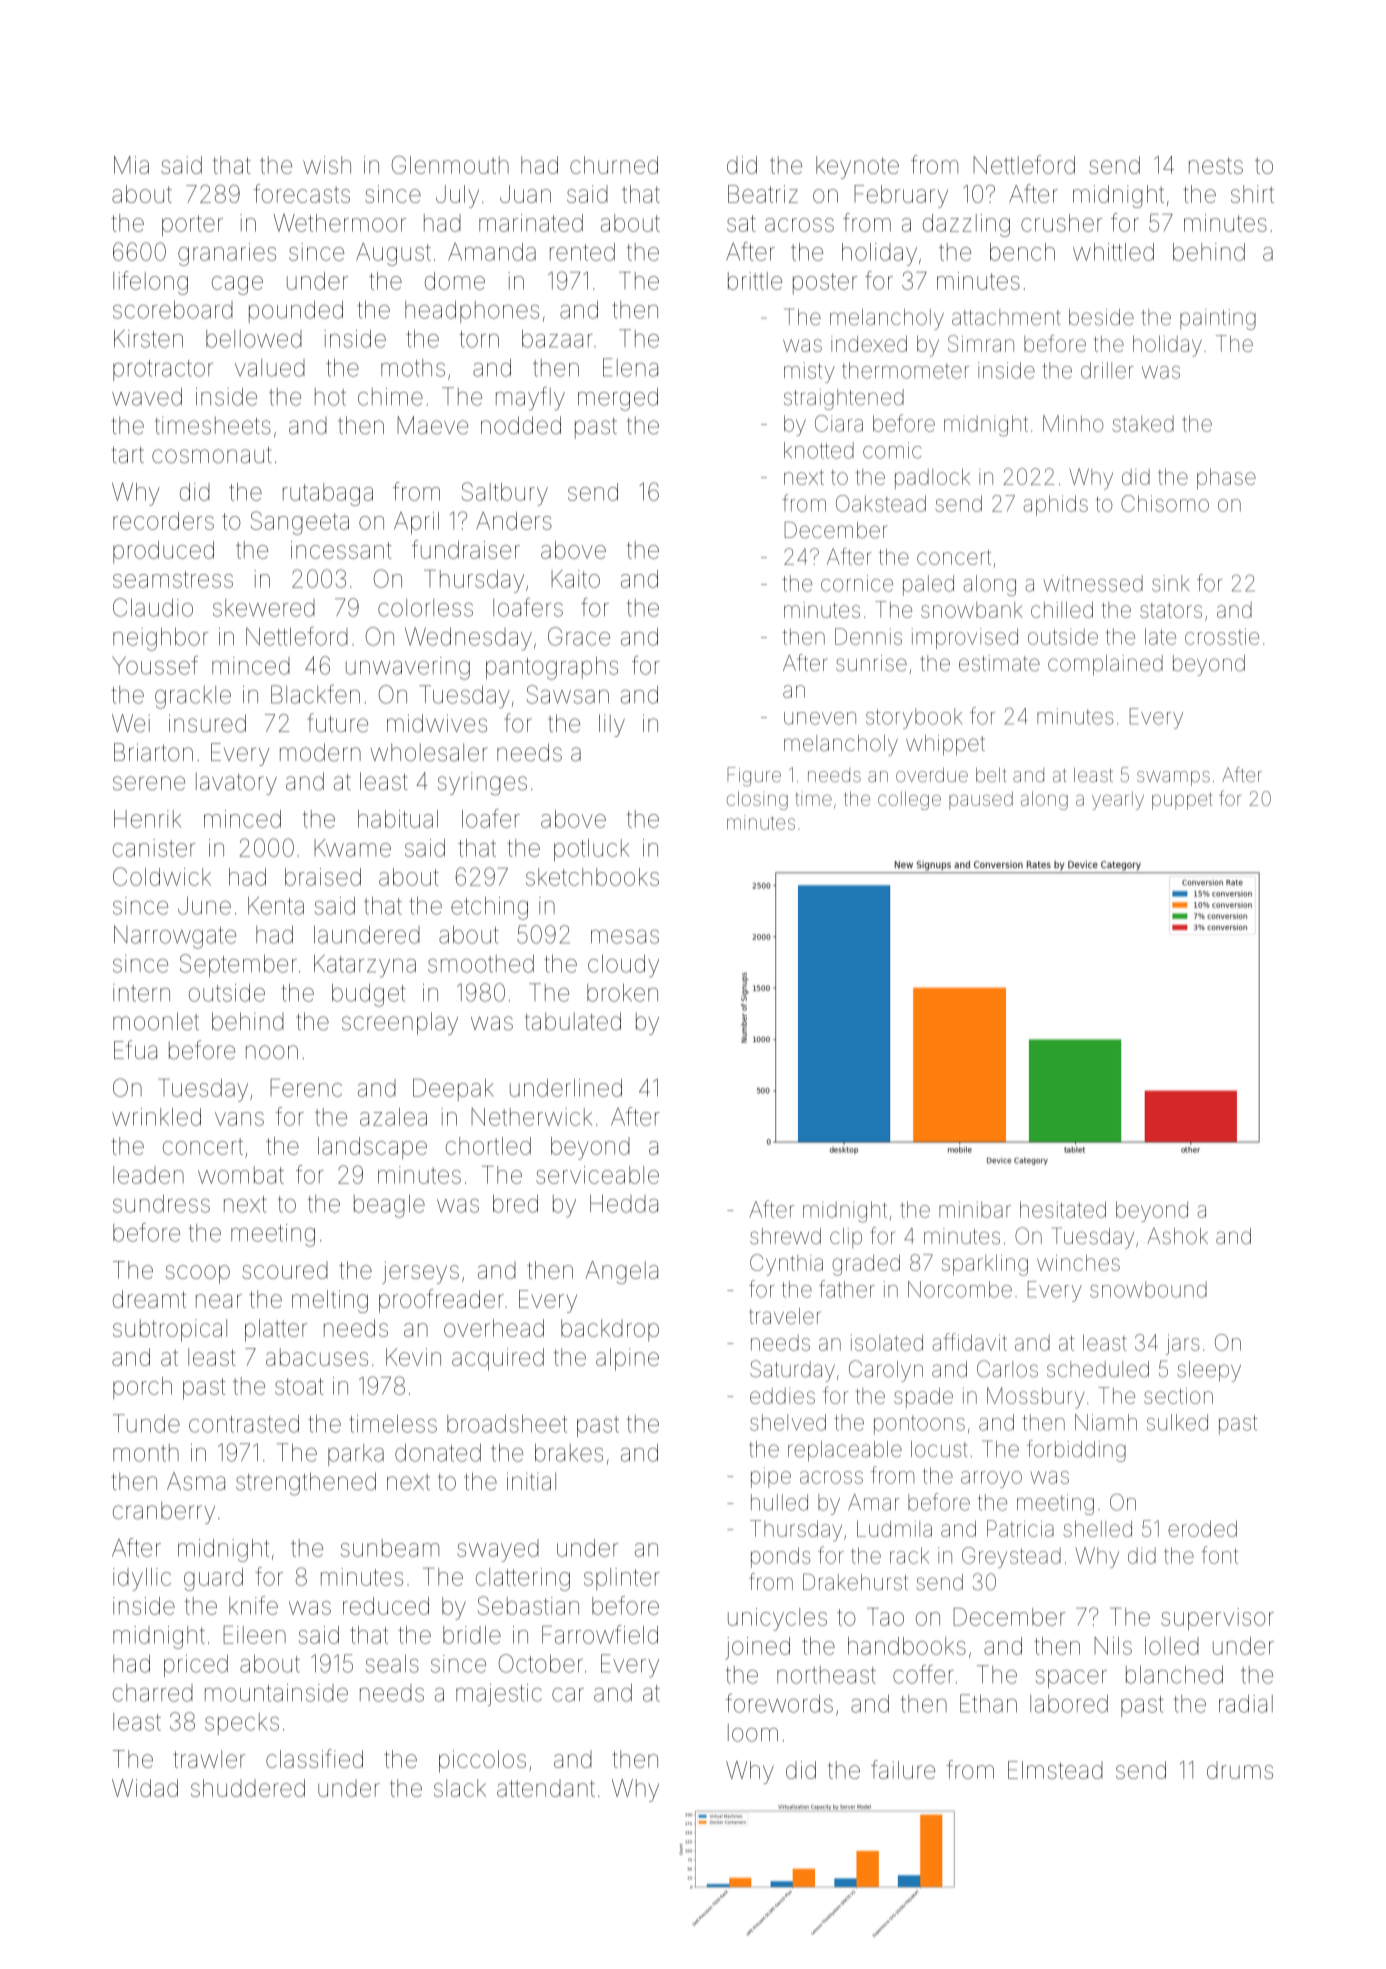 Image resolution: width=1386 pixels, height=1969 pixels. What do you see at coordinates (614, 165) in the screenshot?
I see `churned` at bounding box center [614, 165].
